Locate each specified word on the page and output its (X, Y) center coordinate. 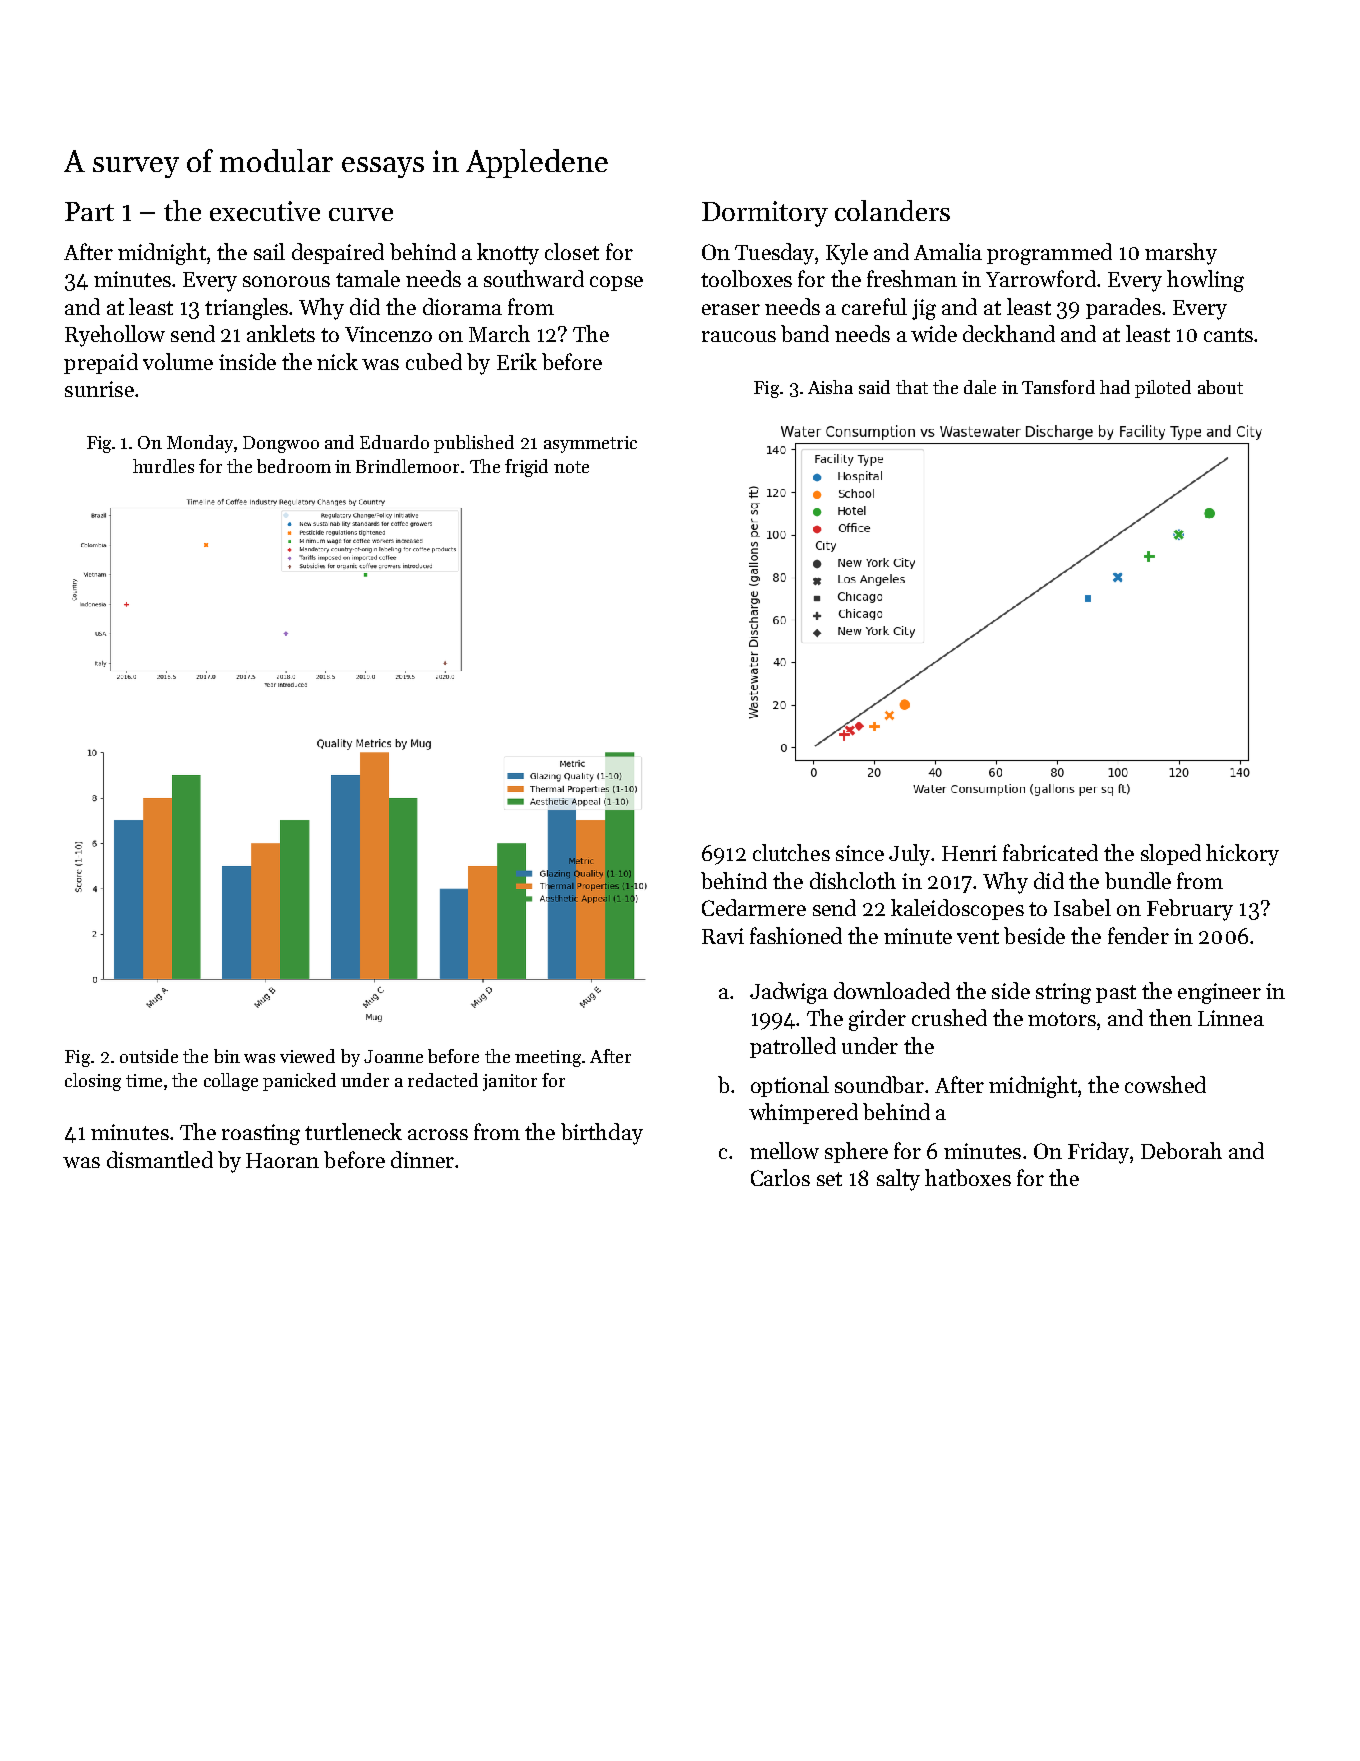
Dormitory (765, 214)
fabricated (1050, 852)
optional (790, 1086)
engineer (1219, 993)
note (571, 467)
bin (227, 1056)
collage (231, 1082)
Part (89, 211)
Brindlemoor (407, 466)
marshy (1181, 254)
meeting (548, 1058)
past (1116, 994)
